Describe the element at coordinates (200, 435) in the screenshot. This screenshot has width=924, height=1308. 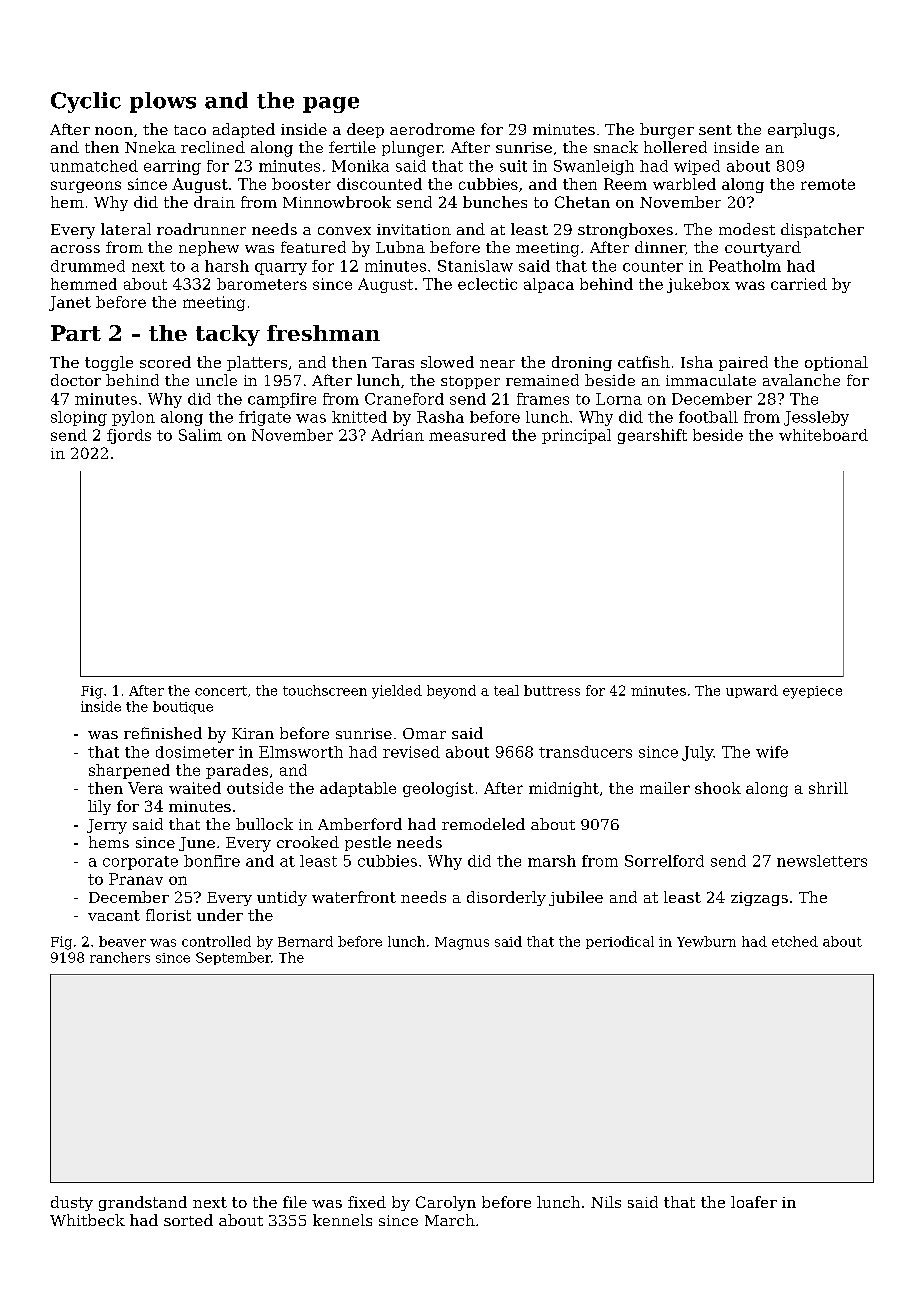
I see `Salim` at that location.
